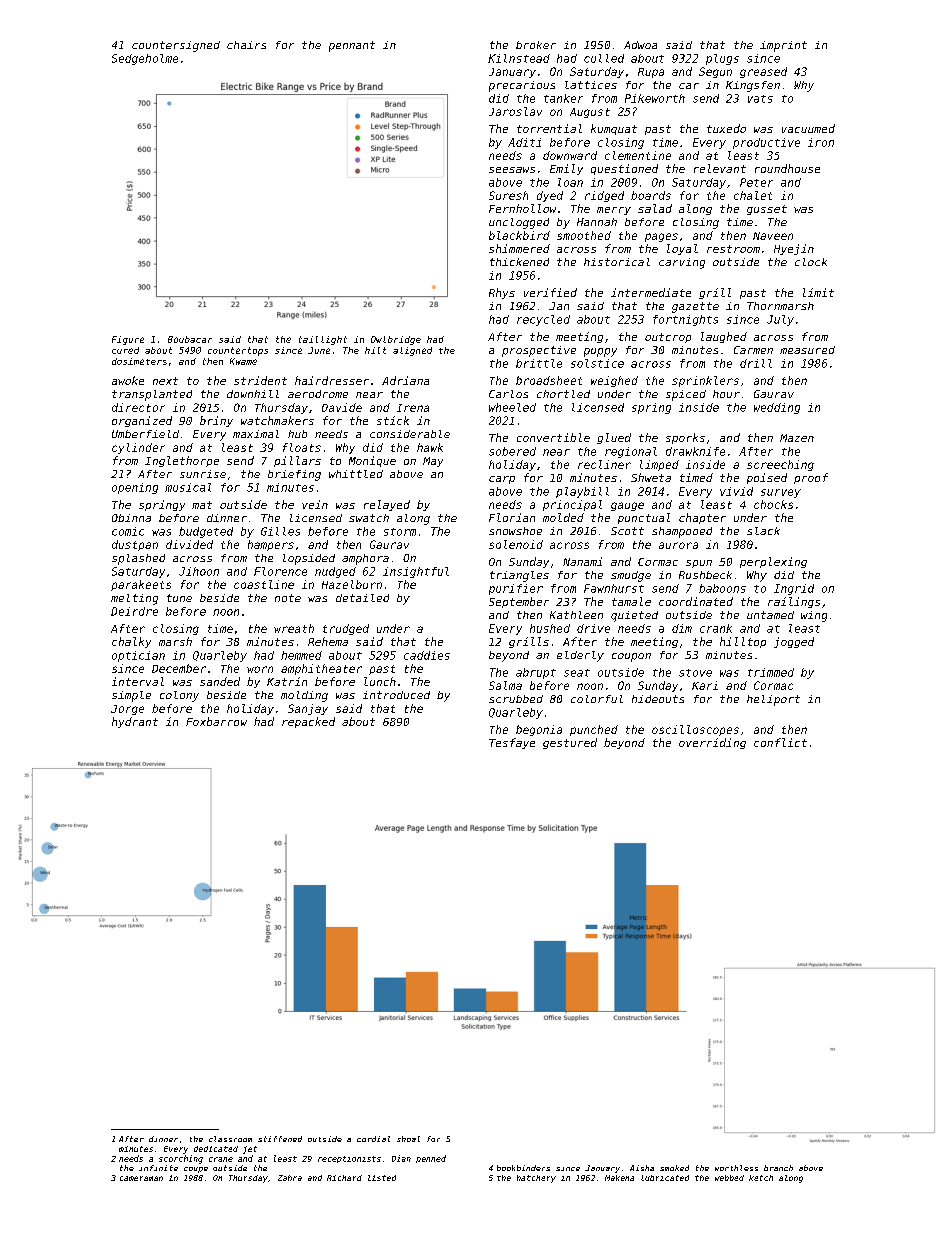 The width and height of the document is (952, 1233). Describe the element at coordinates (674, 1168) in the document. I see `smoked` at that location.
